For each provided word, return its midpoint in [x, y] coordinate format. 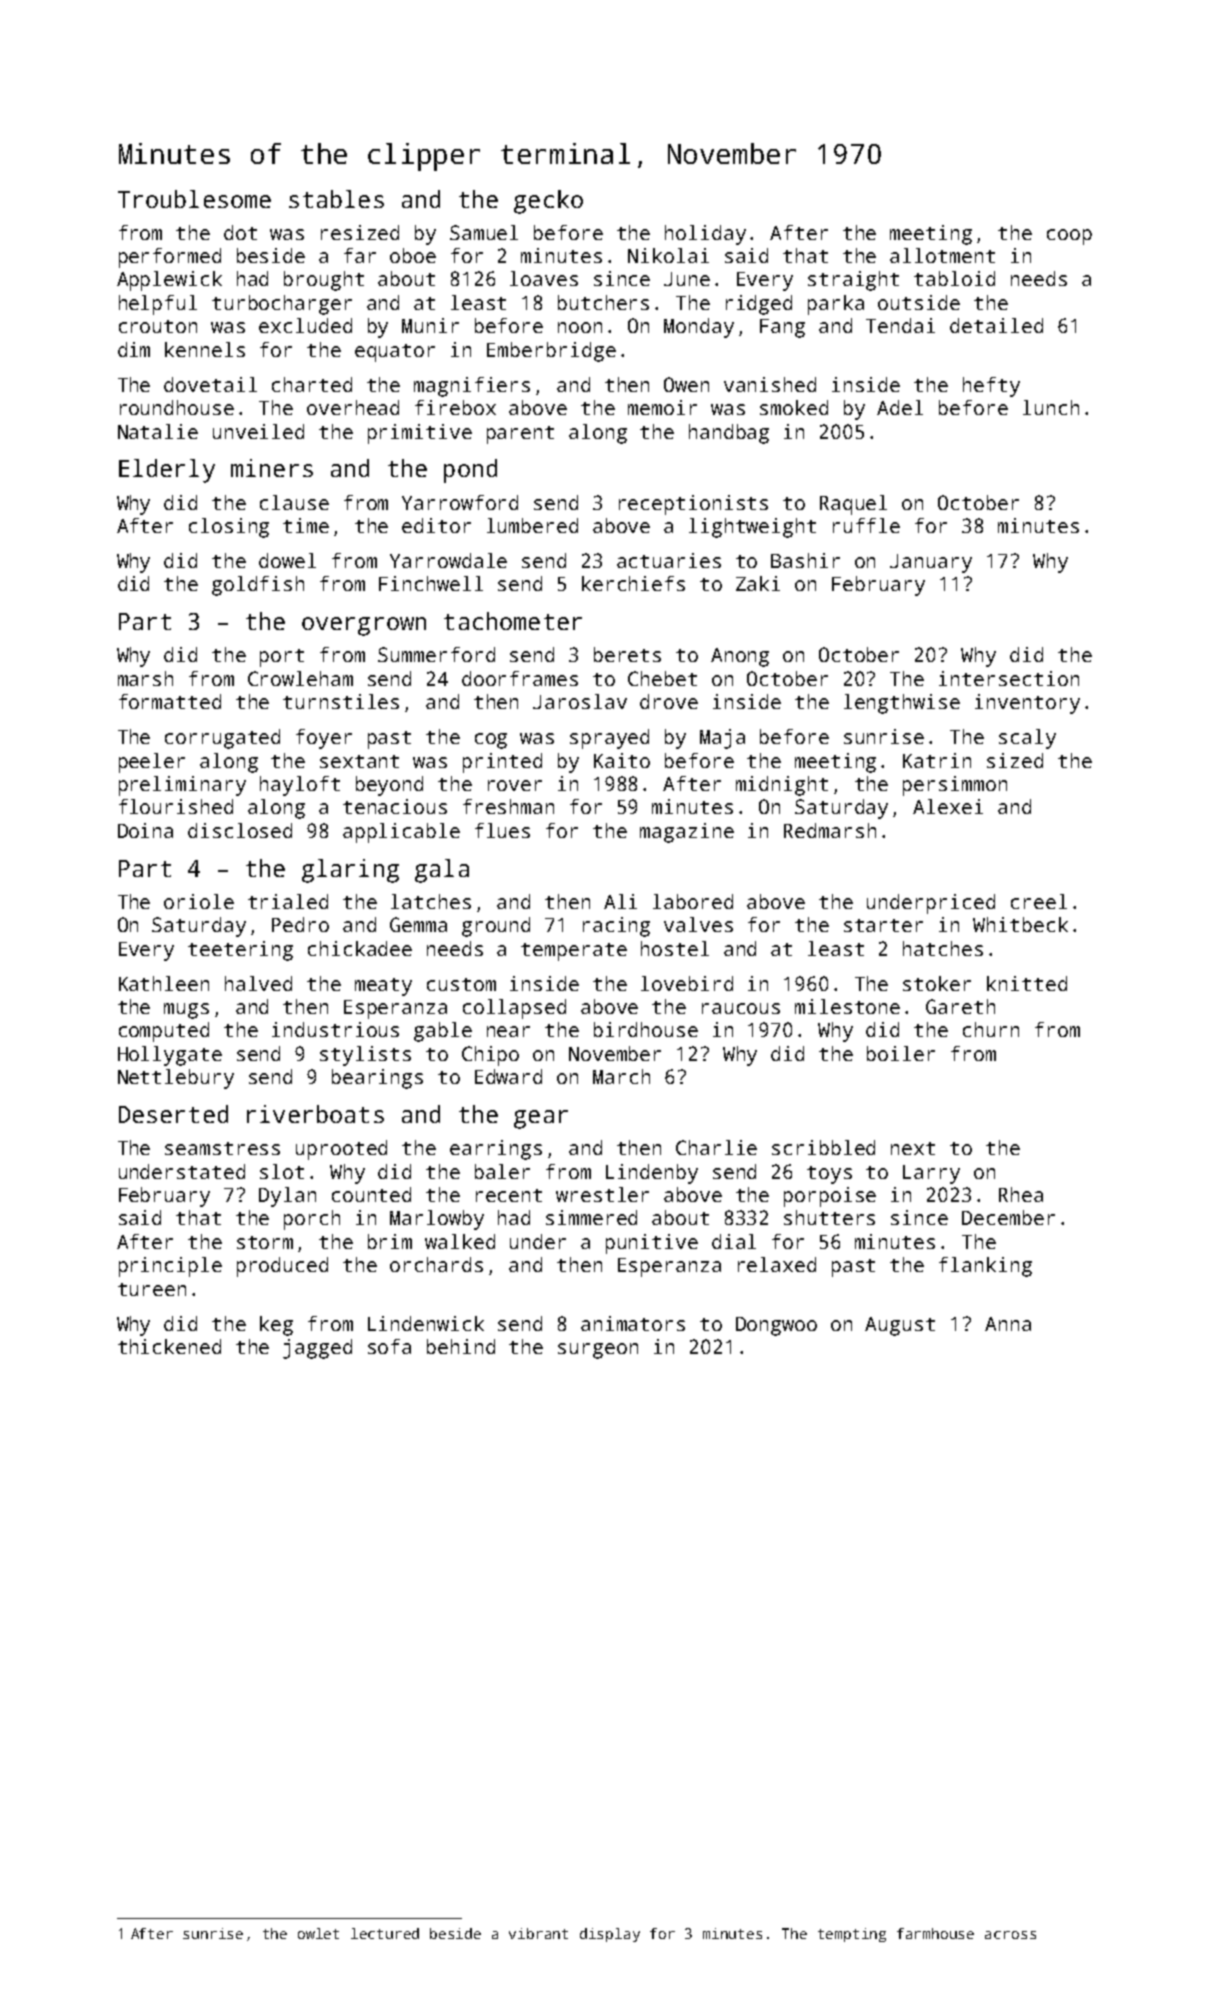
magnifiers [472, 387]
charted [312, 384]
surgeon [598, 1351]
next [913, 1148]
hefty [991, 387]
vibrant [538, 1933]
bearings [377, 1079]
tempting [852, 1935]
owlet [318, 1933]
